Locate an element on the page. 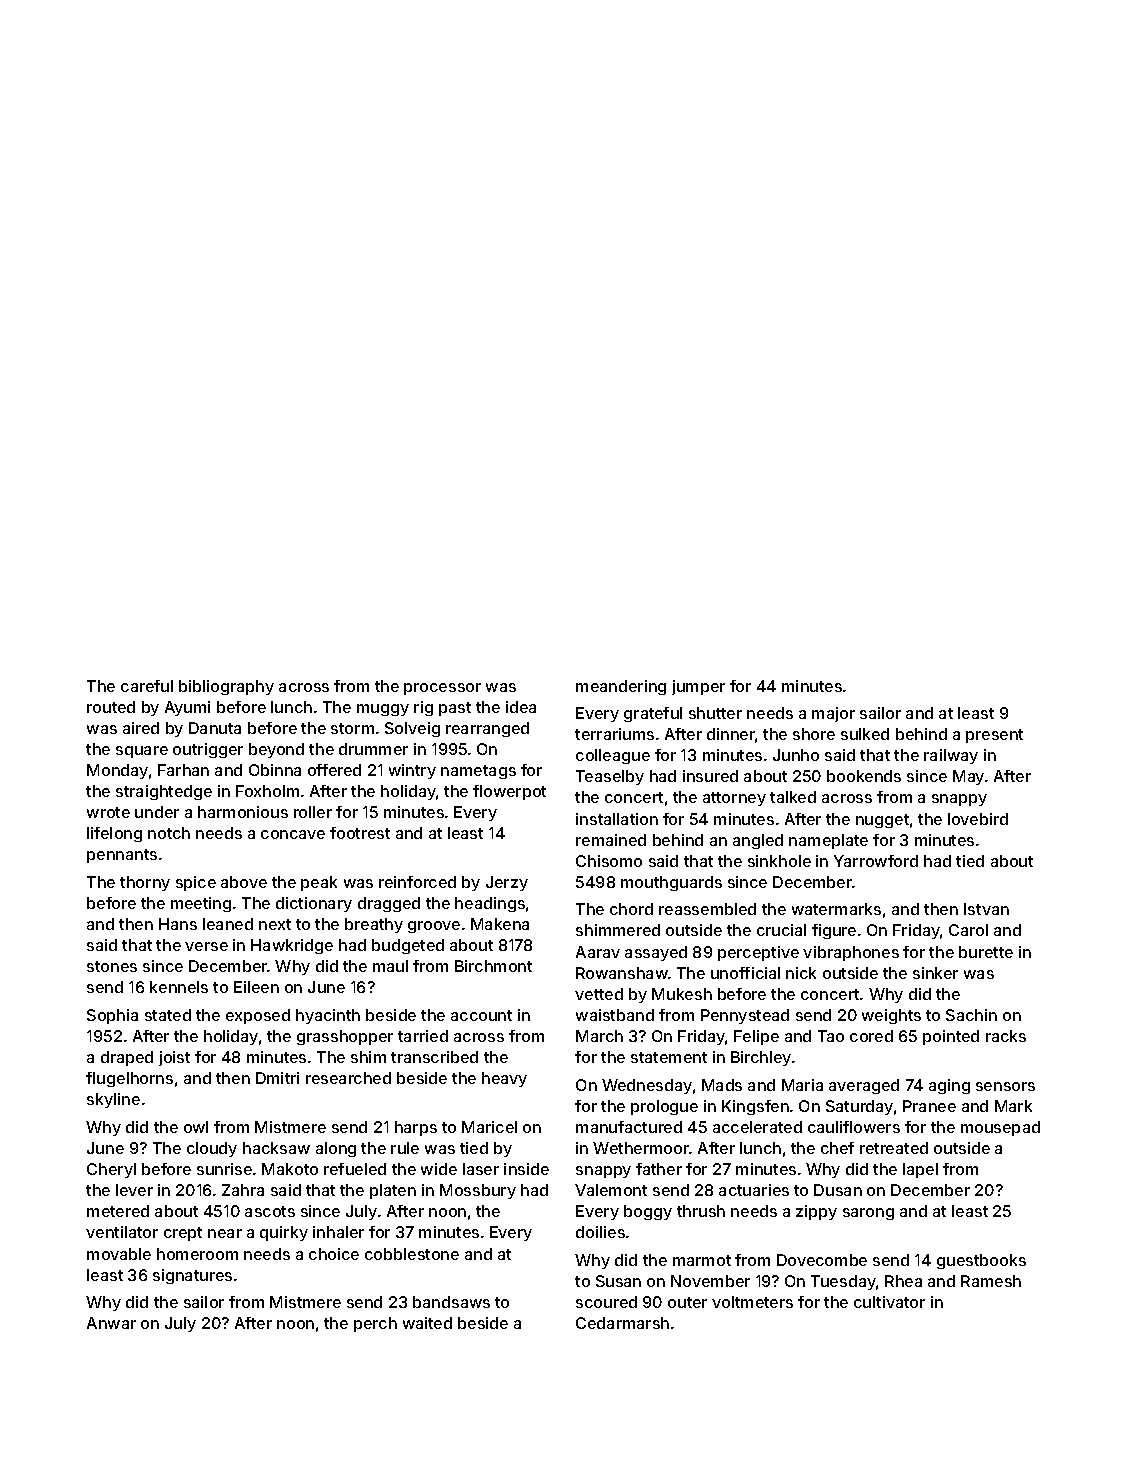 The width and height of the document is (1128, 1459). sarong is located at coordinates (868, 1214).
